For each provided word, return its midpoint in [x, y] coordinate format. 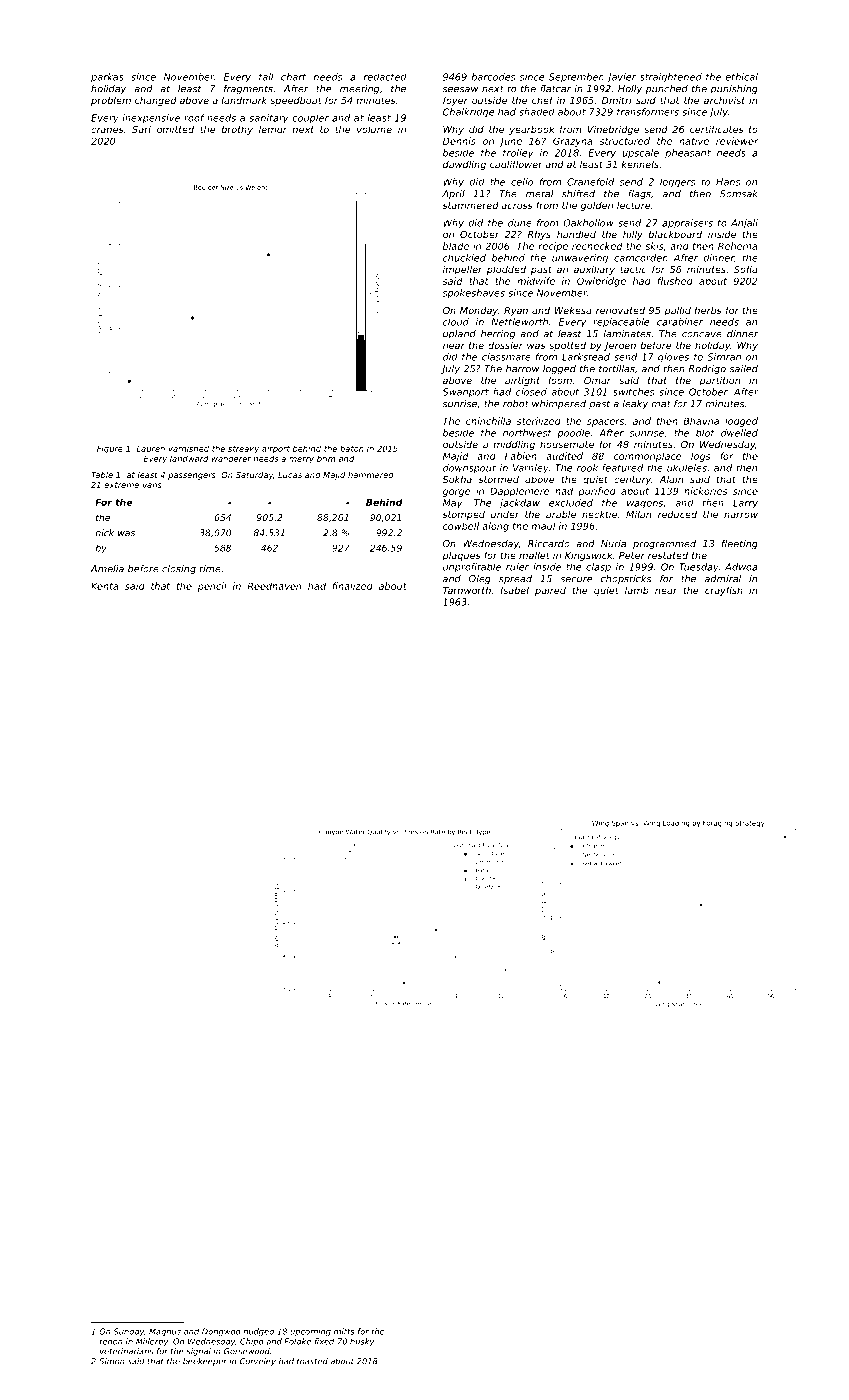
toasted [312, 1361]
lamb [637, 590]
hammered [371, 475]
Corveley [258, 1362]
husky [362, 1342]
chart [293, 77]
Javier [621, 78]
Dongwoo [221, 1332]
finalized [353, 586]
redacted [385, 77]
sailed [744, 369]
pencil [212, 587]
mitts [344, 1331]
